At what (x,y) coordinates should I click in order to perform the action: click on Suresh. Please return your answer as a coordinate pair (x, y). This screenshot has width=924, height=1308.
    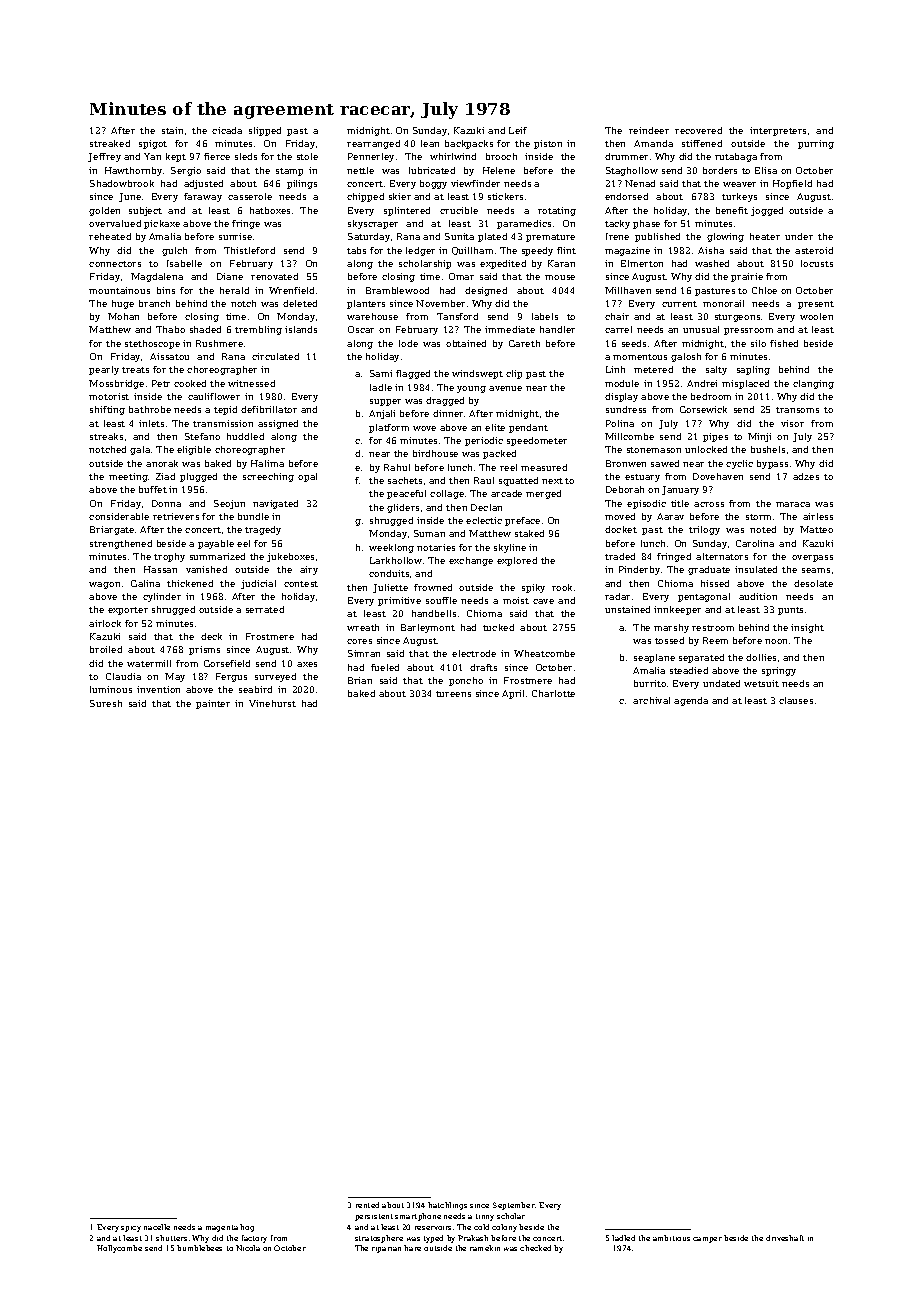
    Looking at the image, I should click on (106, 703).
